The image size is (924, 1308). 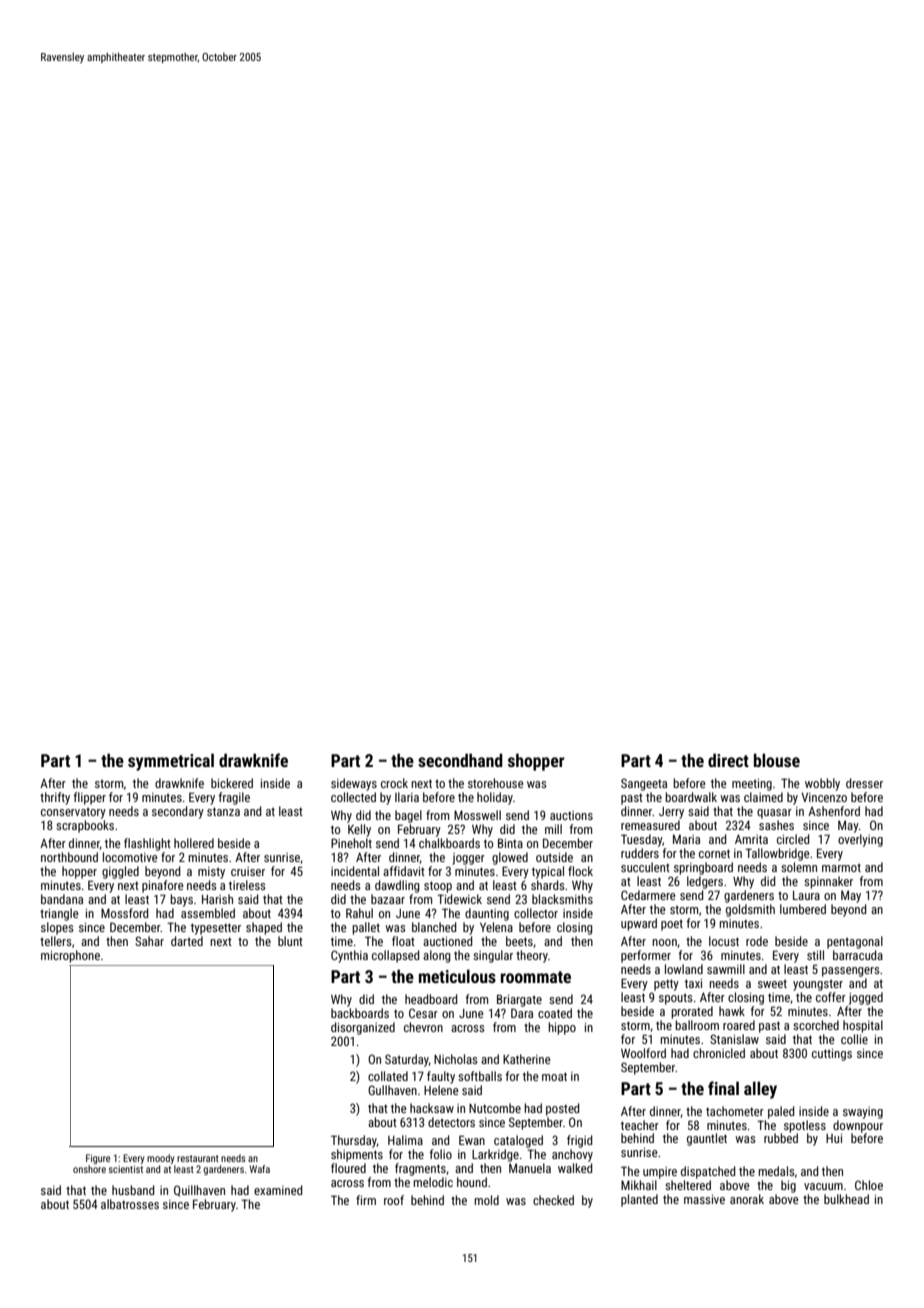 I want to click on Vincenzo, so click(x=824, y=797).
